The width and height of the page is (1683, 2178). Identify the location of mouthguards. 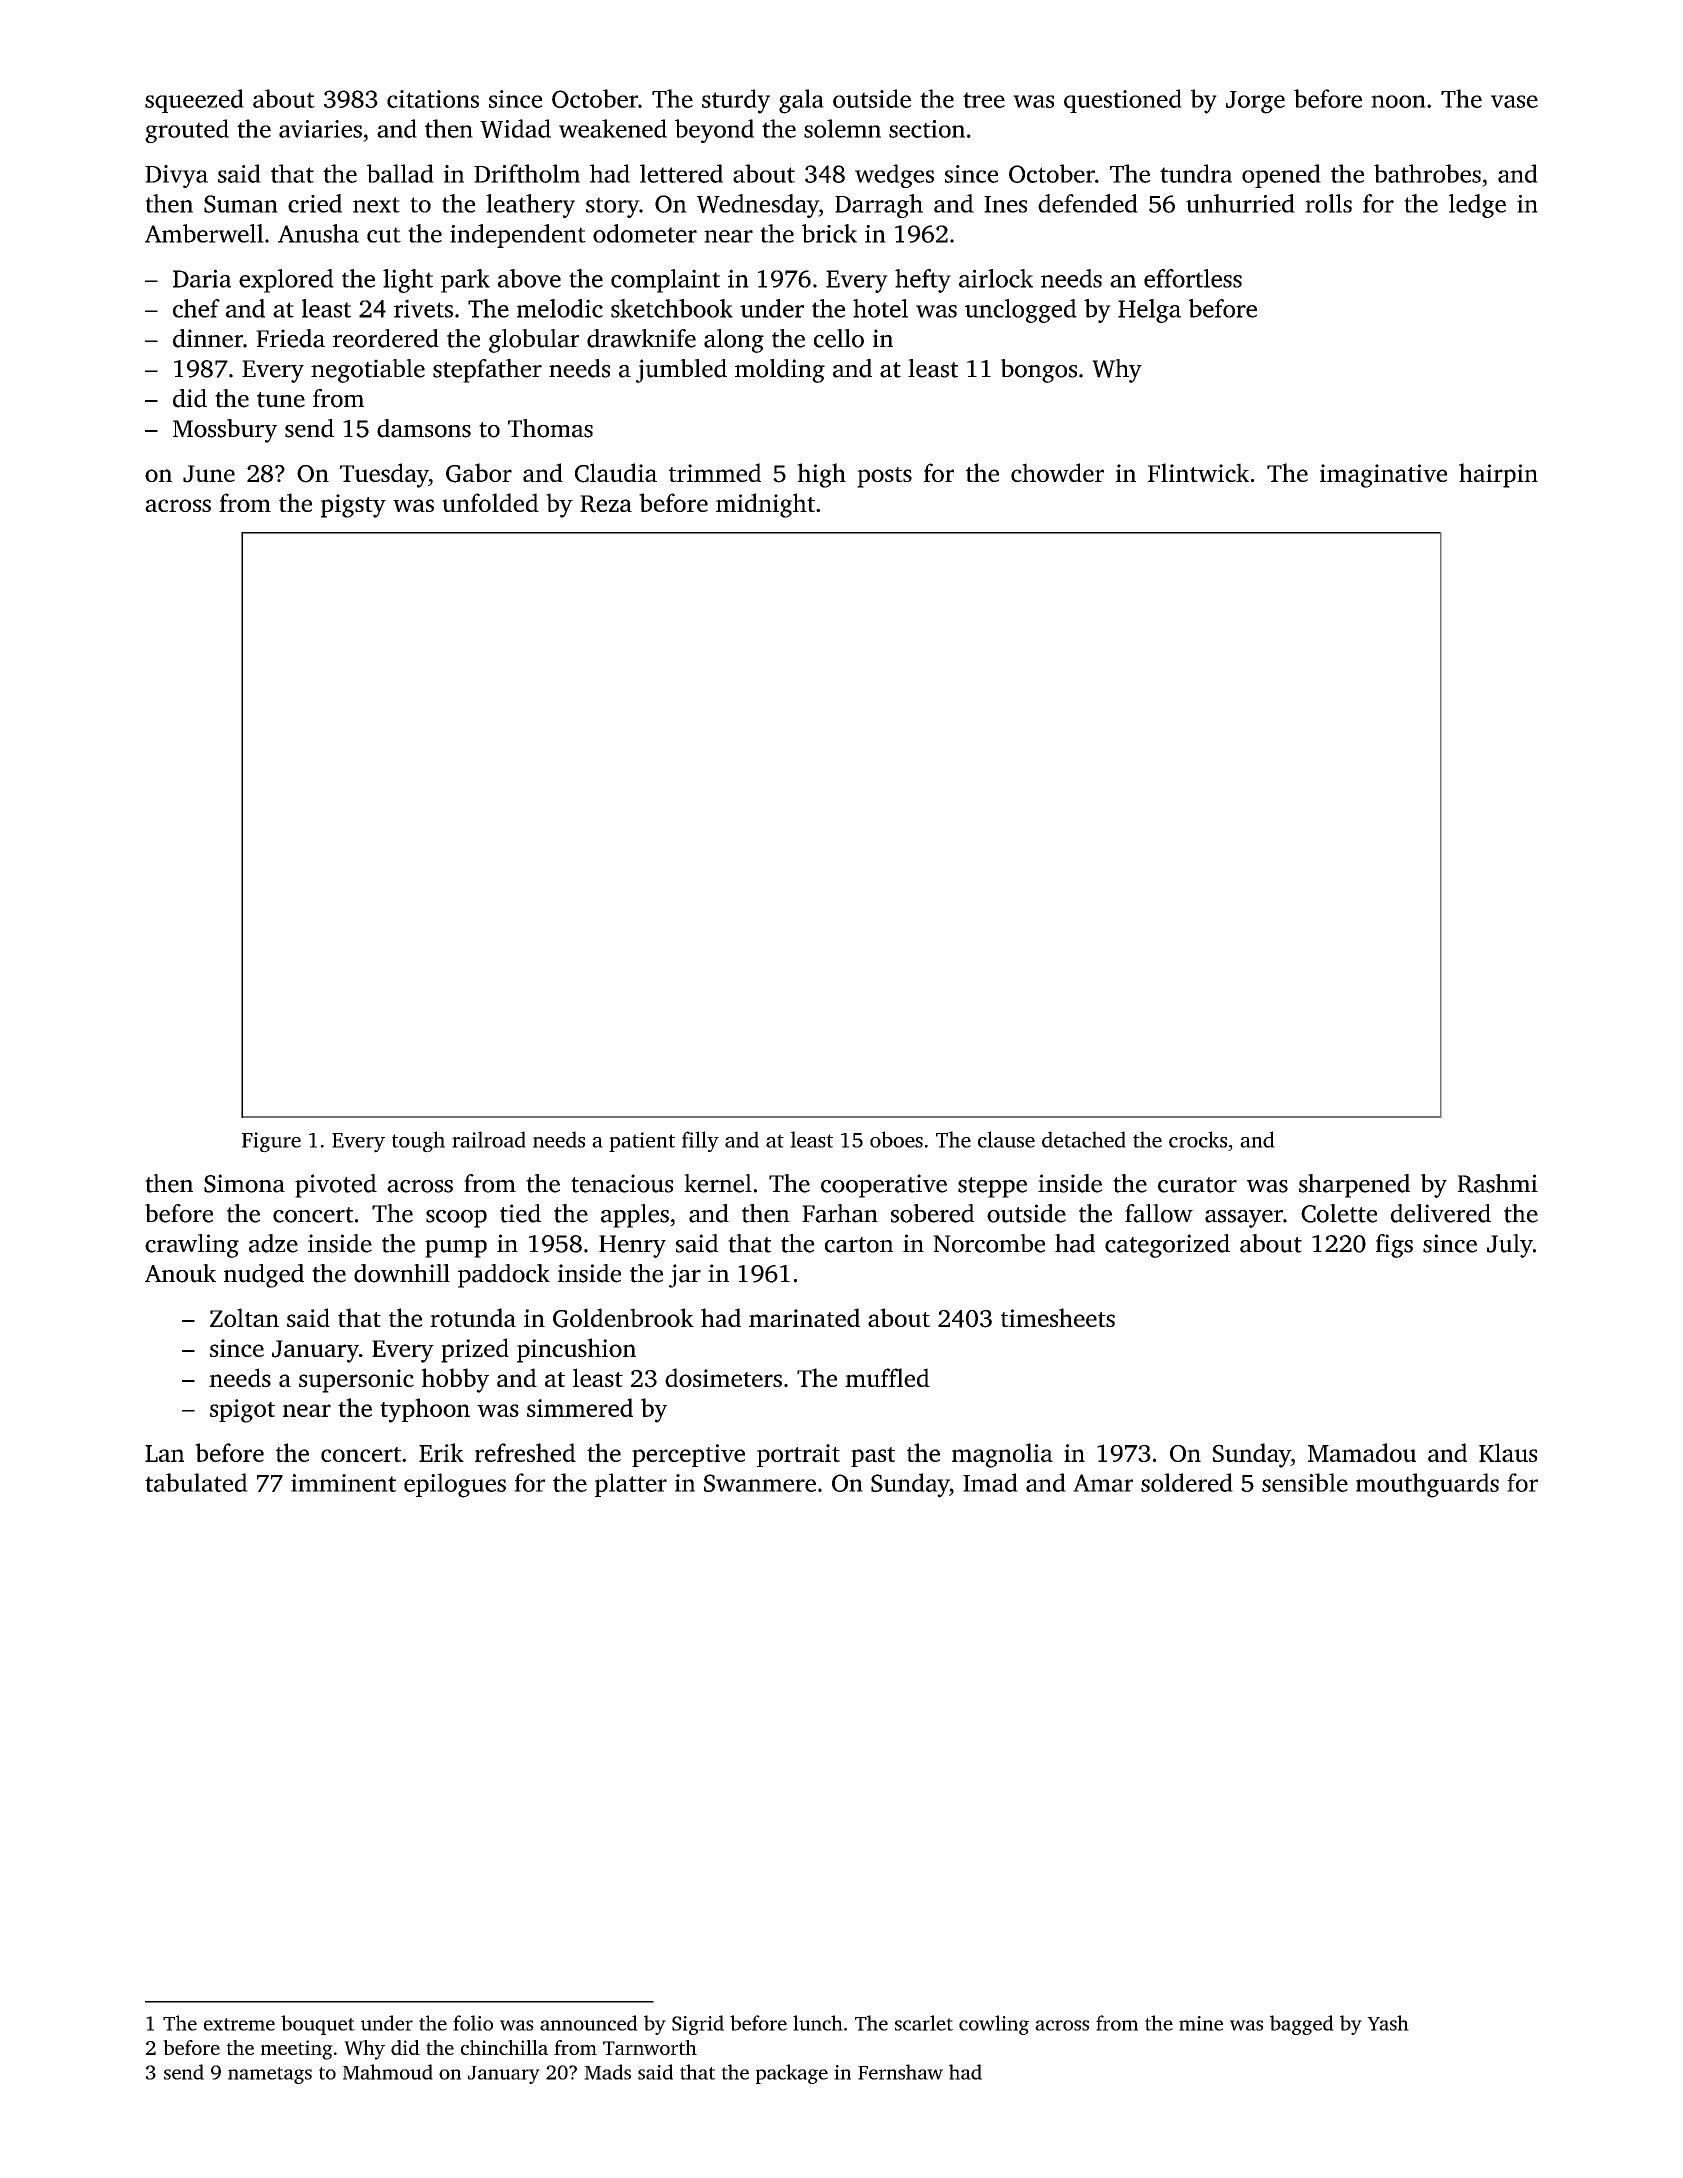
(1427, 1485).
